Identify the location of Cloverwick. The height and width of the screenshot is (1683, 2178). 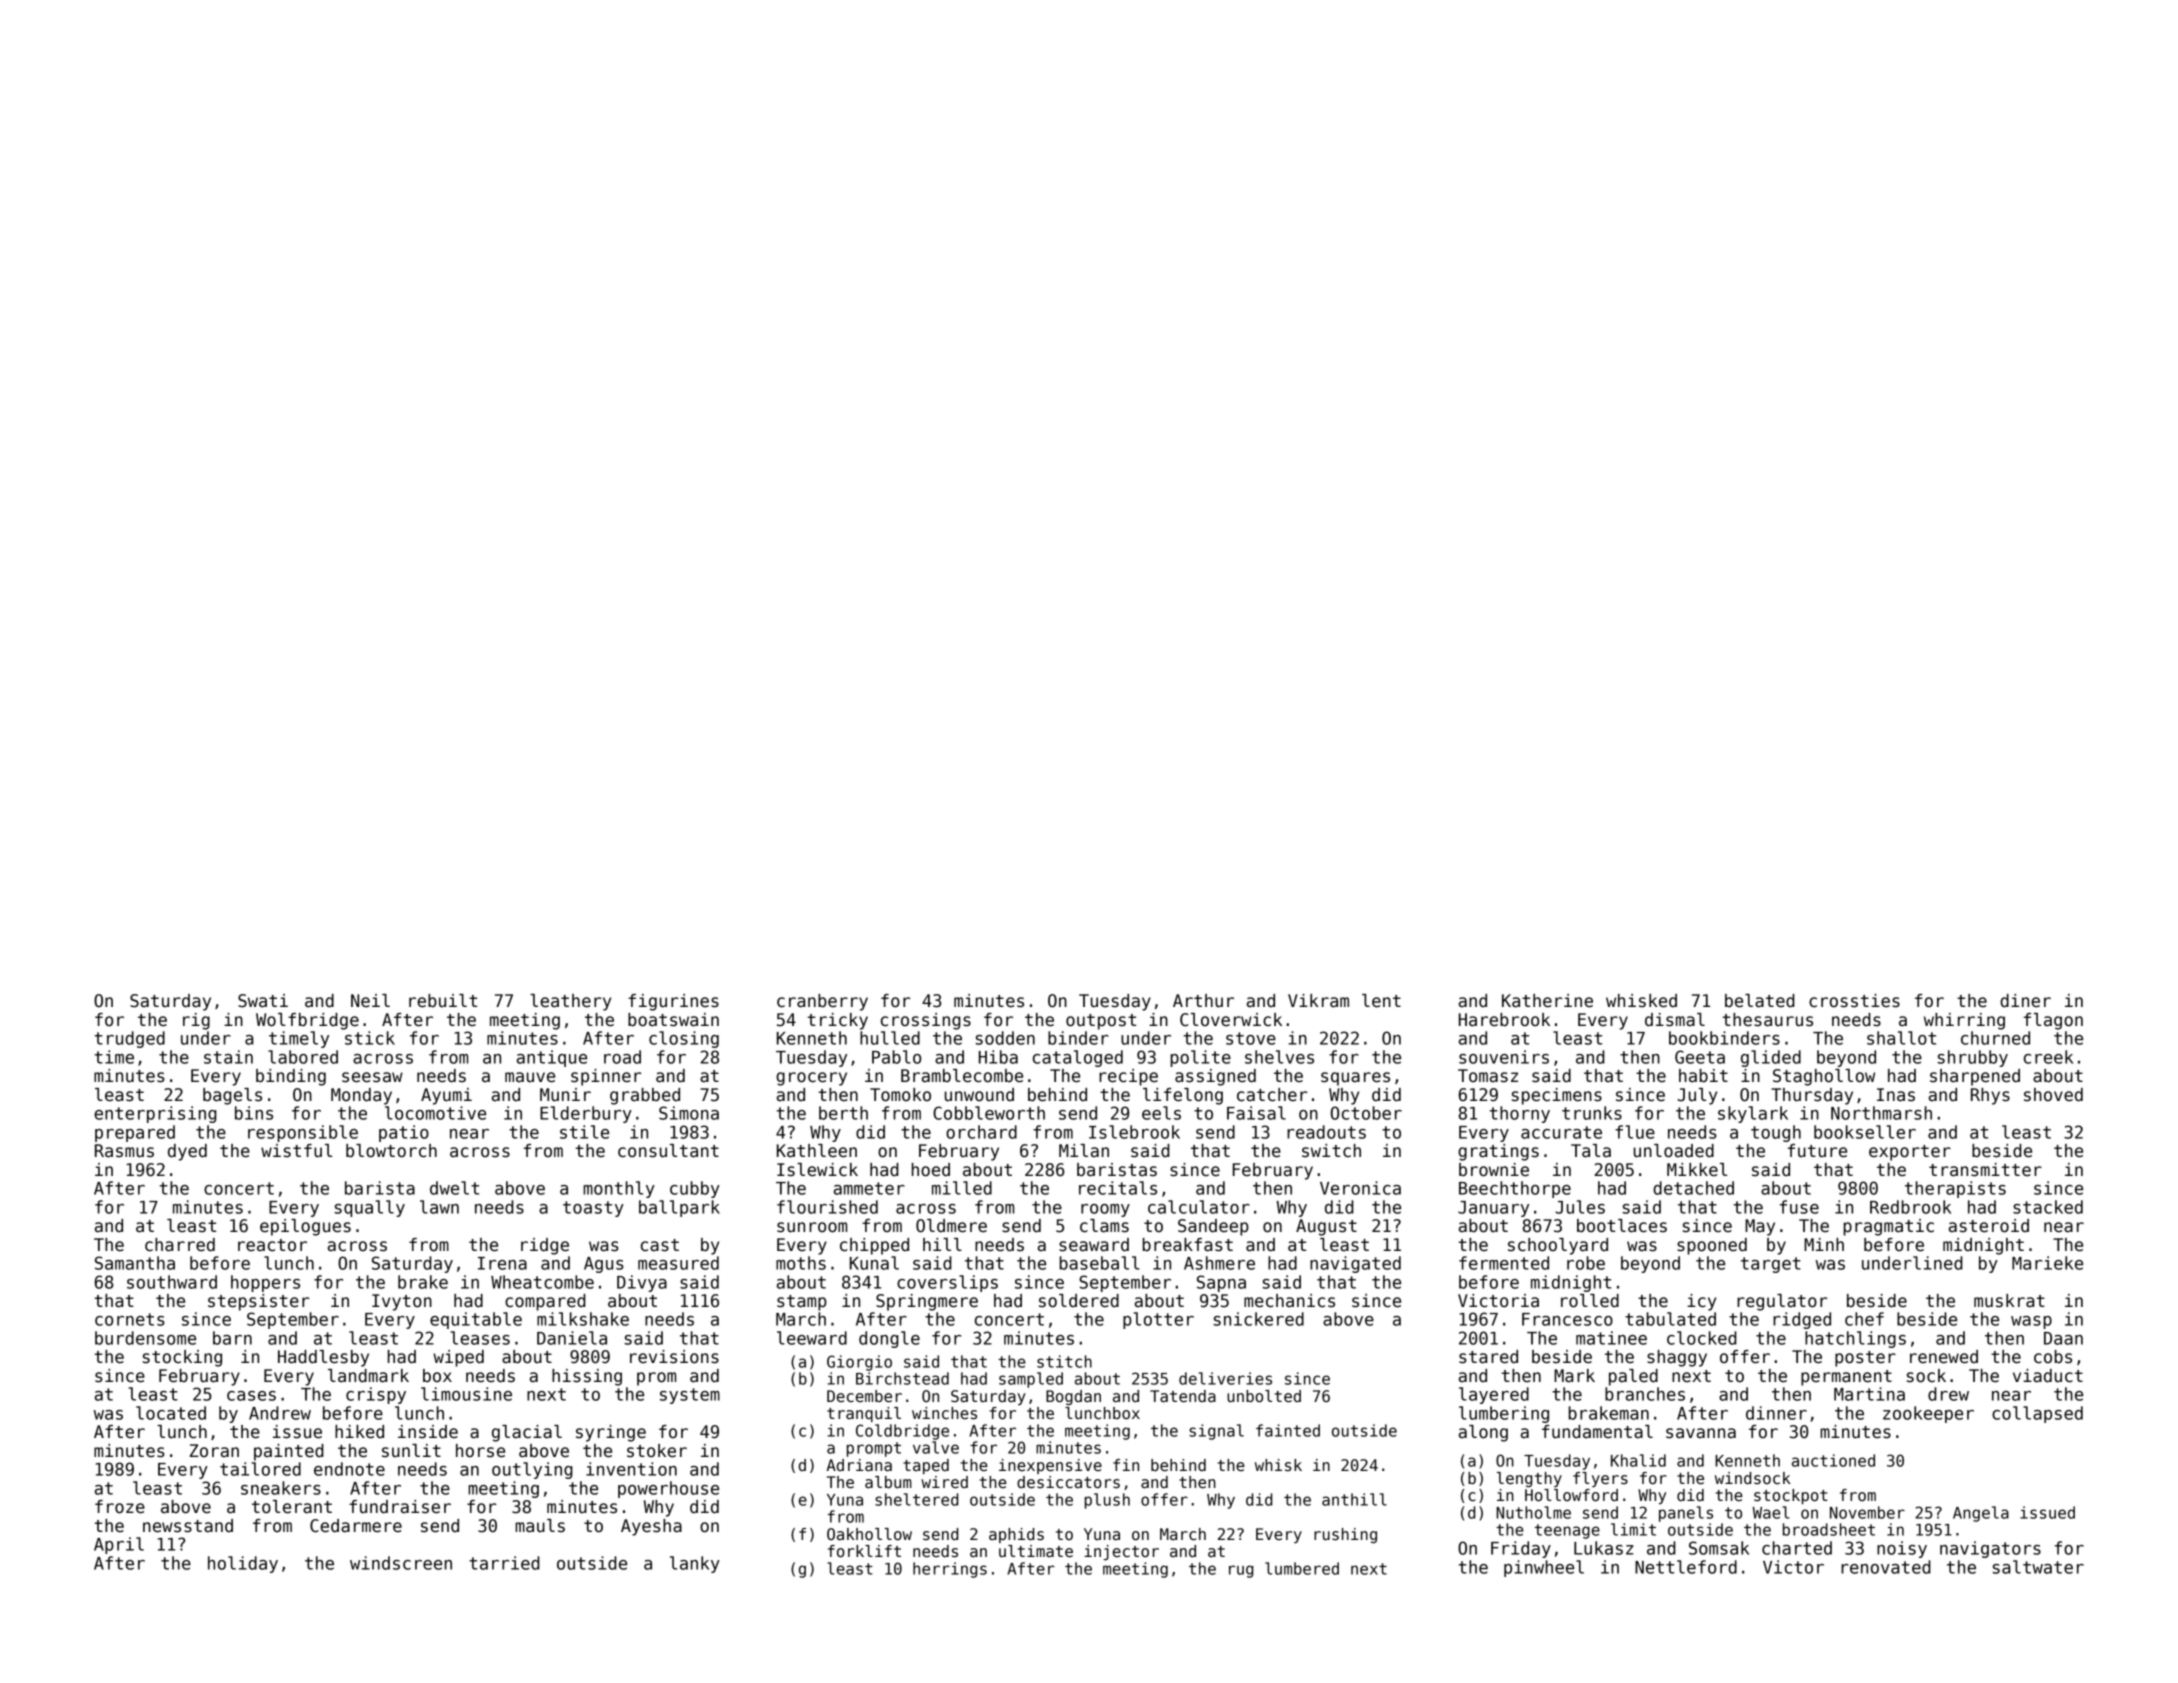
(1231, 1020).
